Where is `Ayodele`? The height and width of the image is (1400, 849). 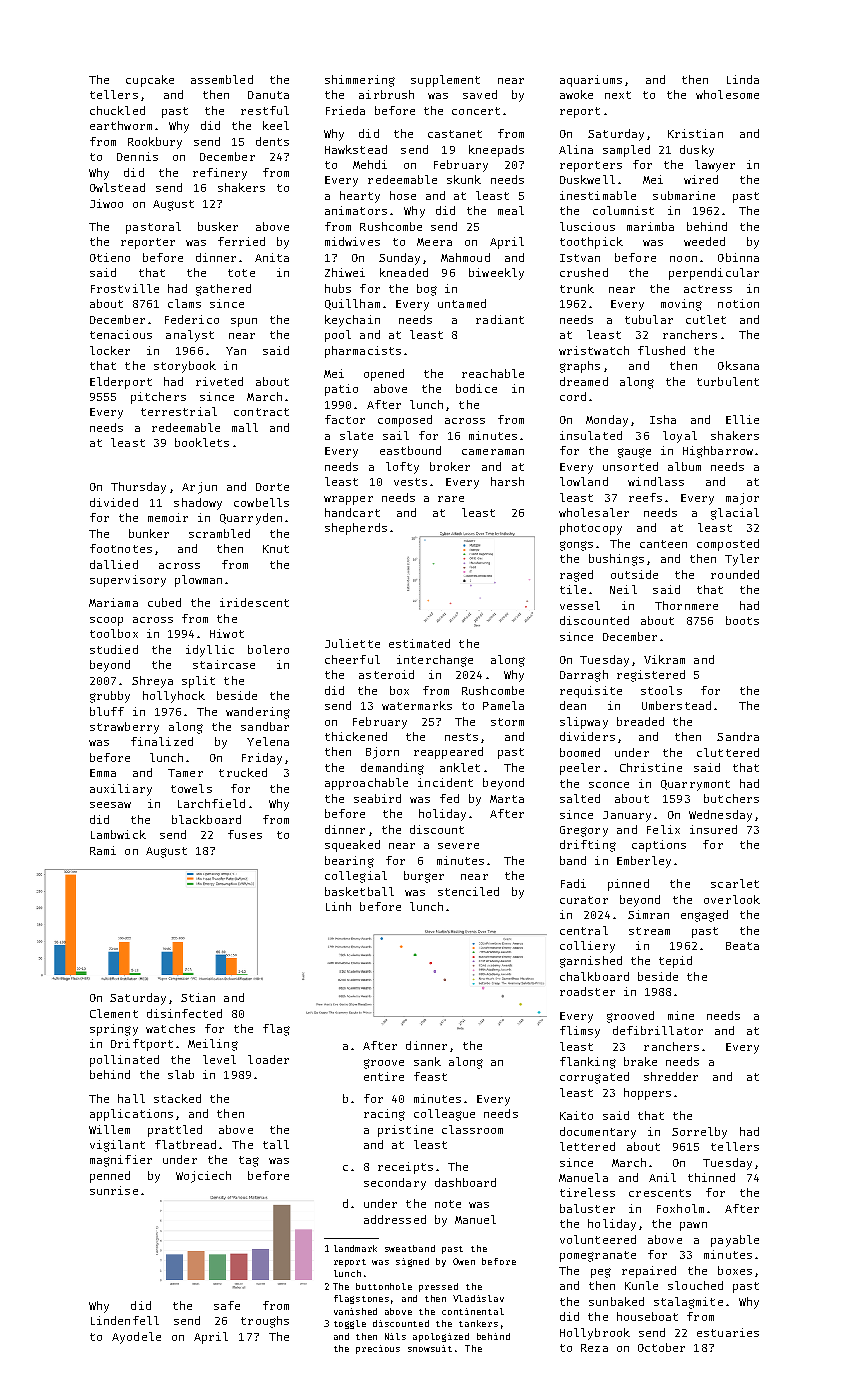
Ayodele is located at coordinates (136, 1338).
